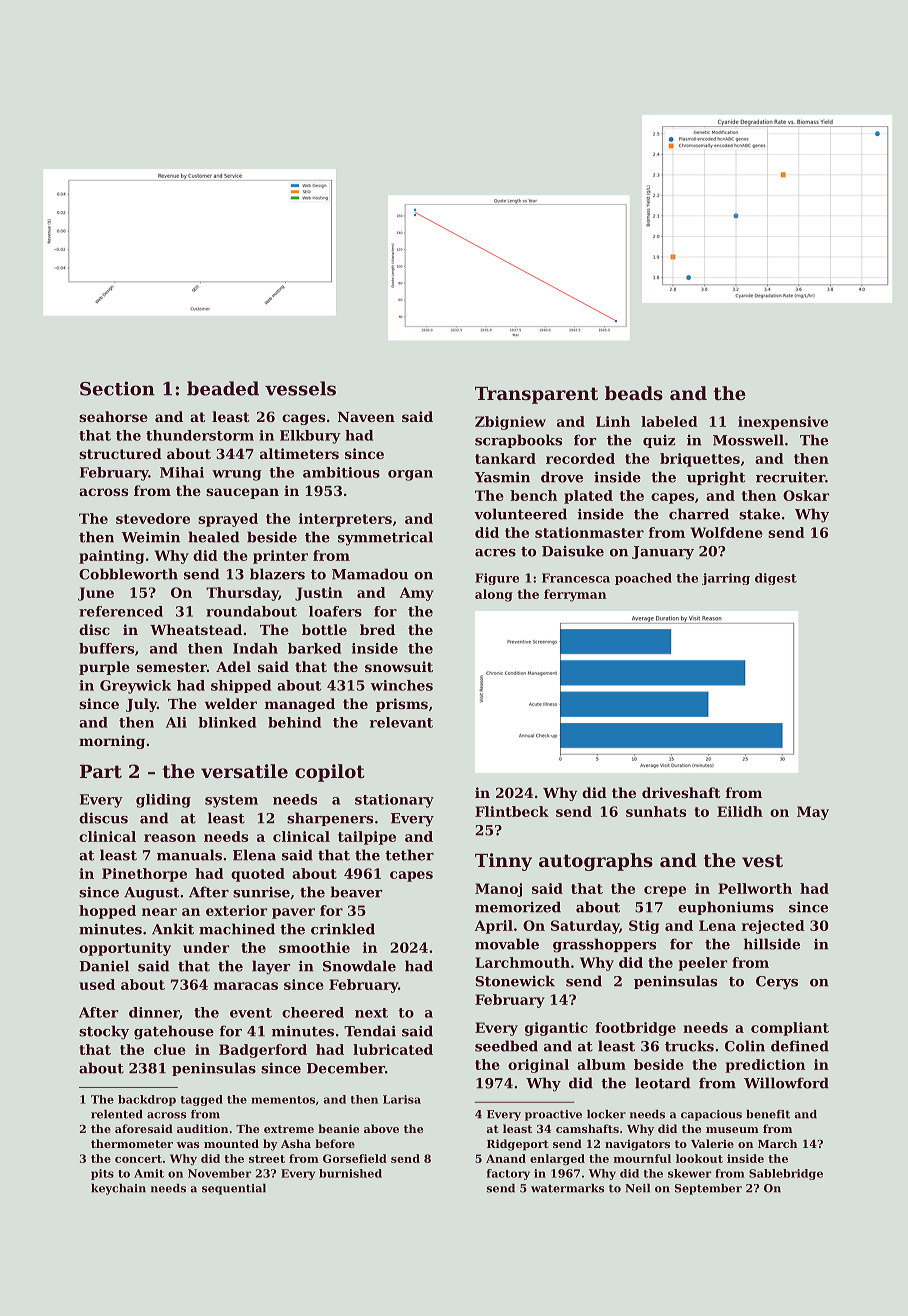 The width and height of the screenshot is (908, 1316). What do you see at coordinates (104, 1032) in the screenshot?
I see `stocky` at bounding box center [104, 1032].
